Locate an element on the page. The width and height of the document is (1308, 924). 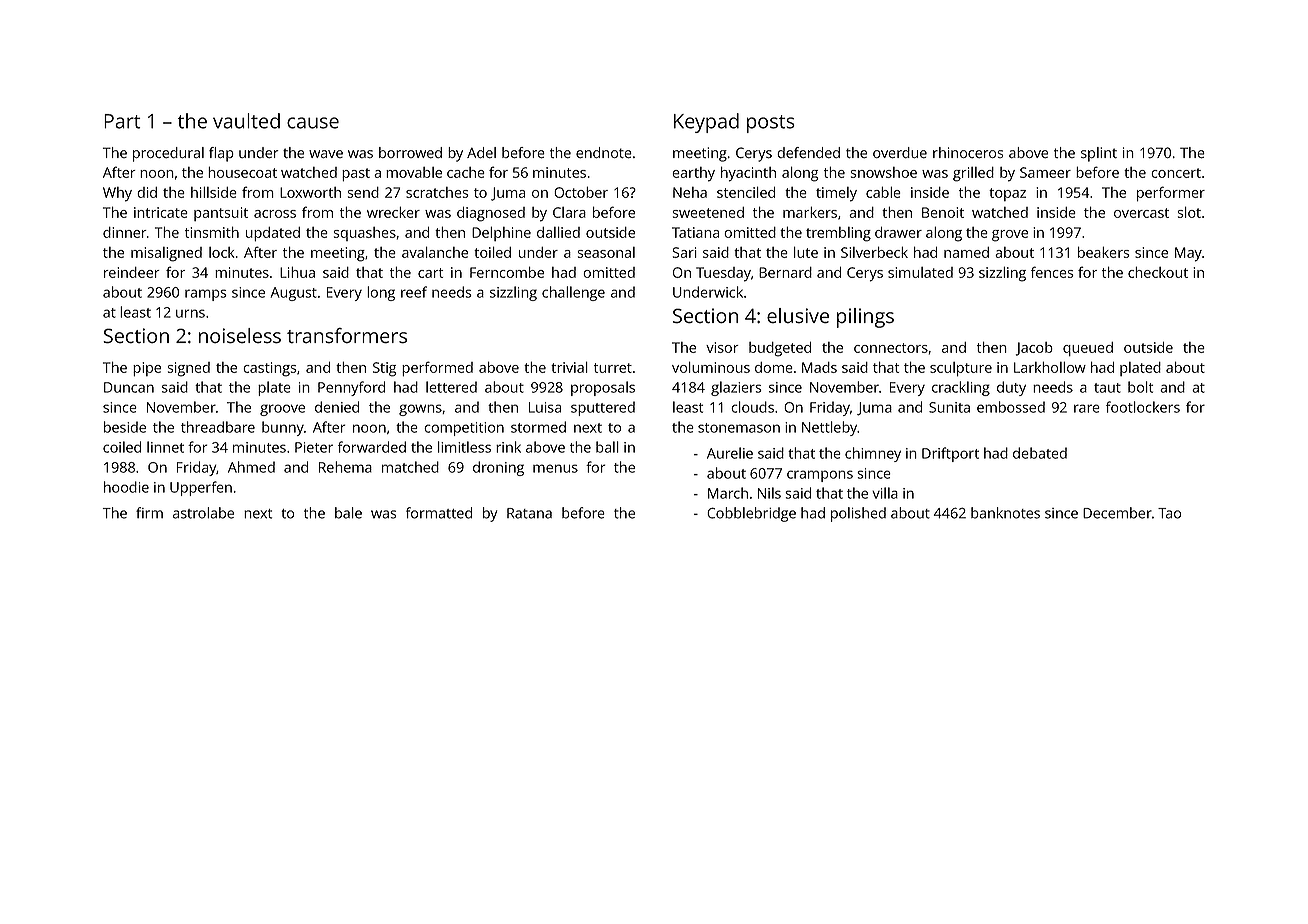
hoodie is located at coordinates (126, 487).
